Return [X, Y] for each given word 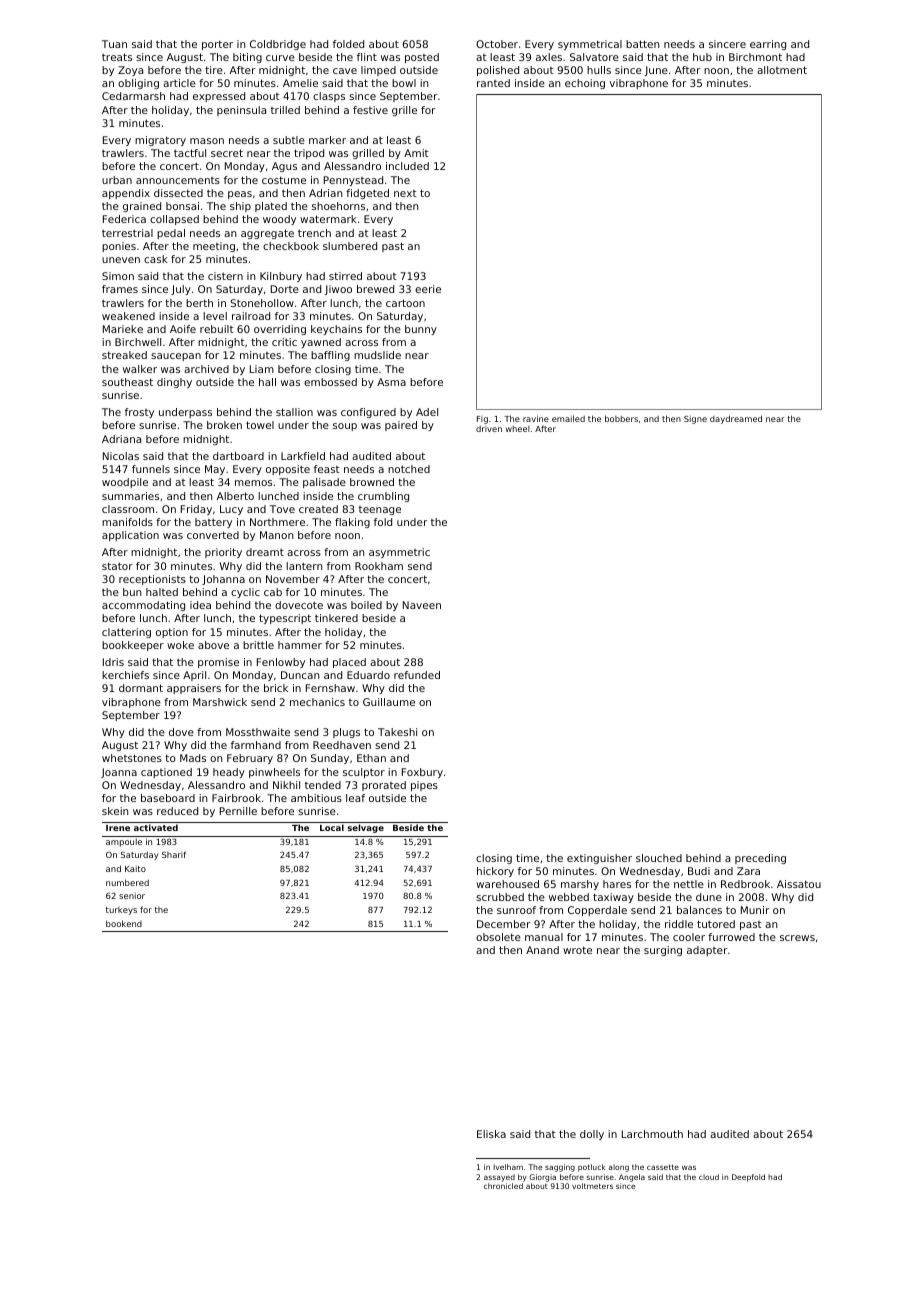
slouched [659, 858]
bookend [124, 923]
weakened [128, 316]
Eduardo [368, 675]
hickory [495, 872]
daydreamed [736, 419]
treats [117, 57]
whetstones [132, 758]
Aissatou [799, 884]
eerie [428, 289]
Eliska [491, 1134]
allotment [782, 70]
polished [498, 71]
